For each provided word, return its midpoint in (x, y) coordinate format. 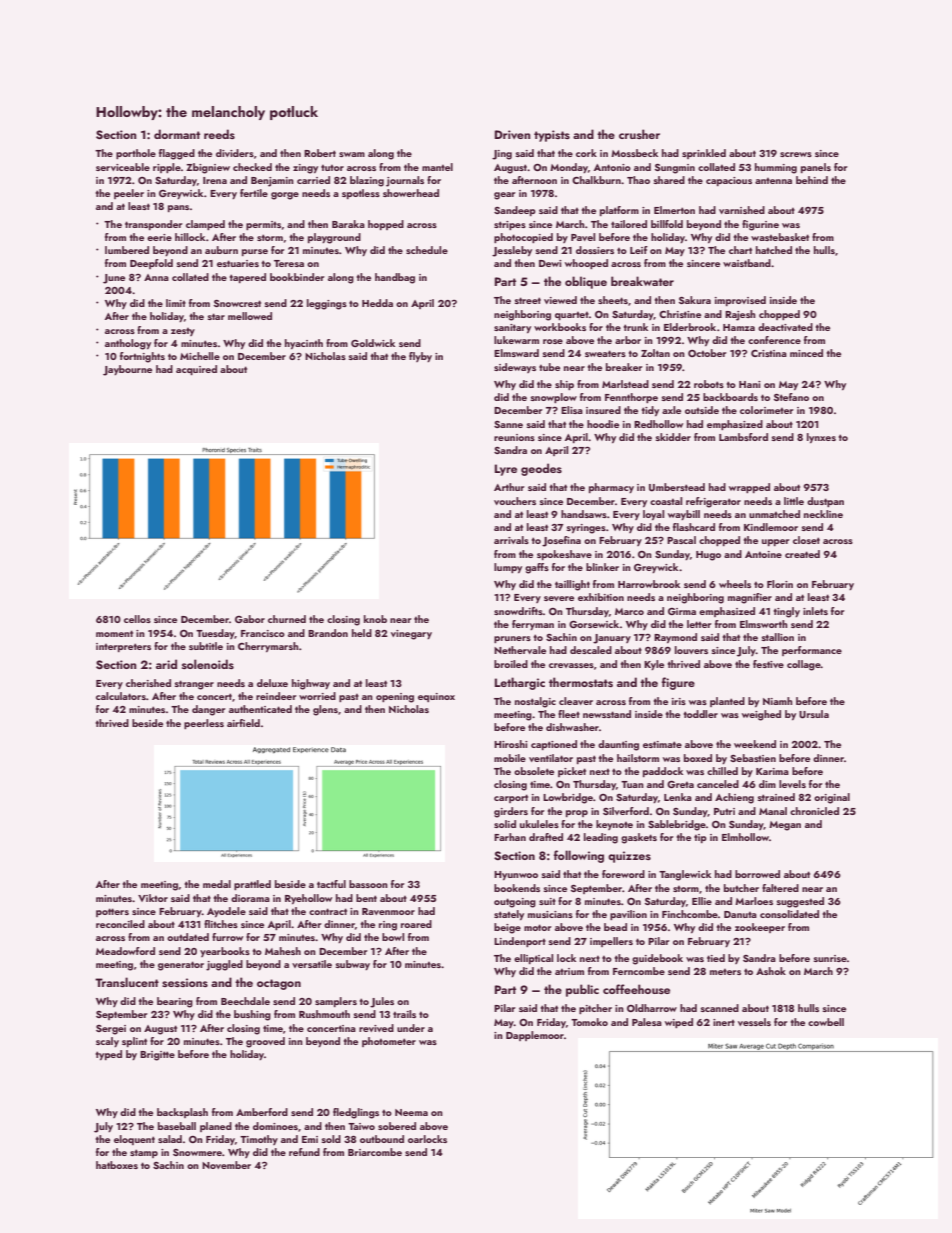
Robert (320, 153)
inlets (815, 611)
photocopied (523, 238)
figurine (760, 225)
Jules (382, 1002)
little (794, 501)
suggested (800, 902)
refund (304, 1152)
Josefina (561, 541)
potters (112, 912)
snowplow (554, 398)
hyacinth (304, 344)
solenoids (208, 664)
